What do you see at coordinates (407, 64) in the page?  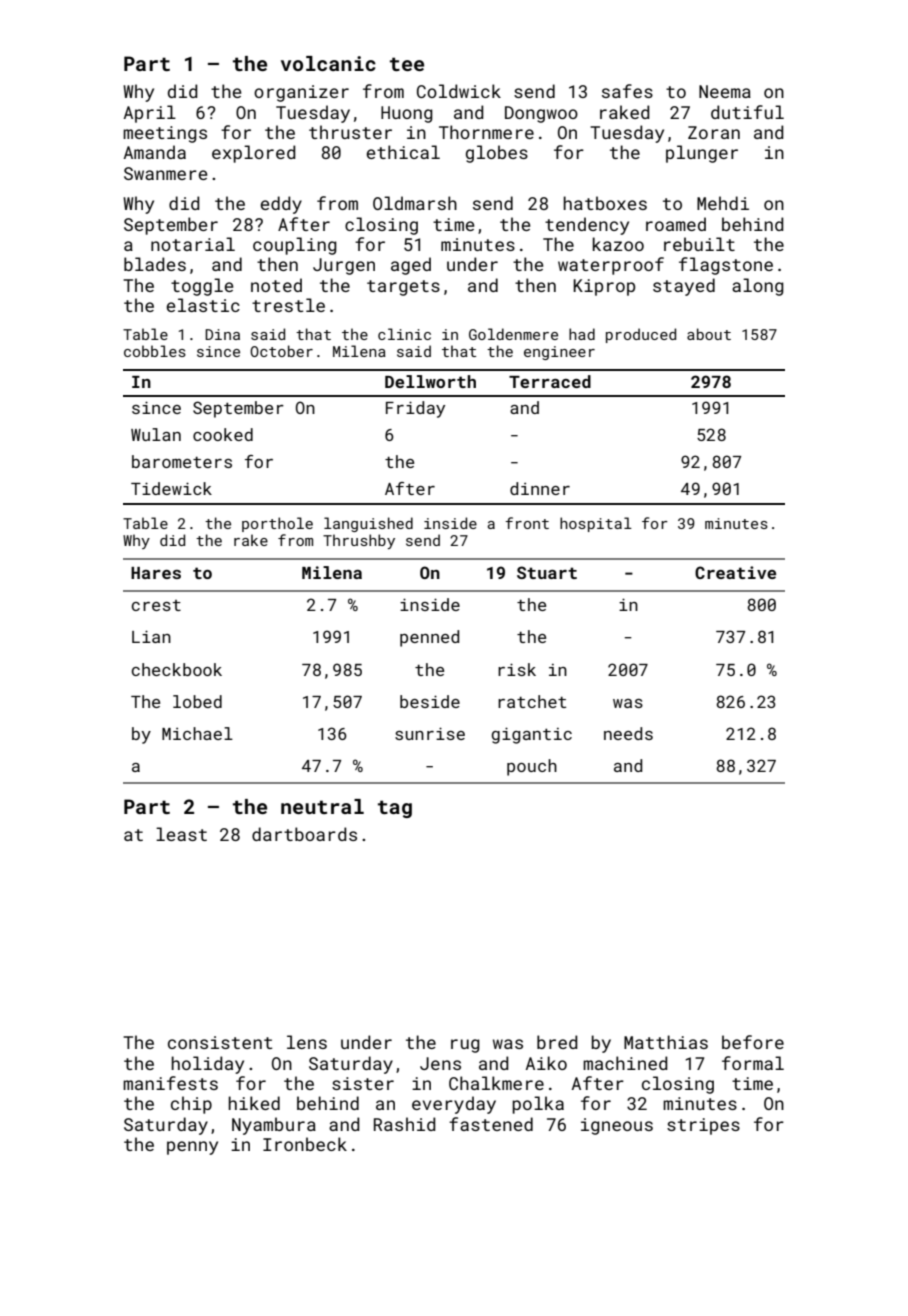 I see `tee` at bounding box center [407, 64].
